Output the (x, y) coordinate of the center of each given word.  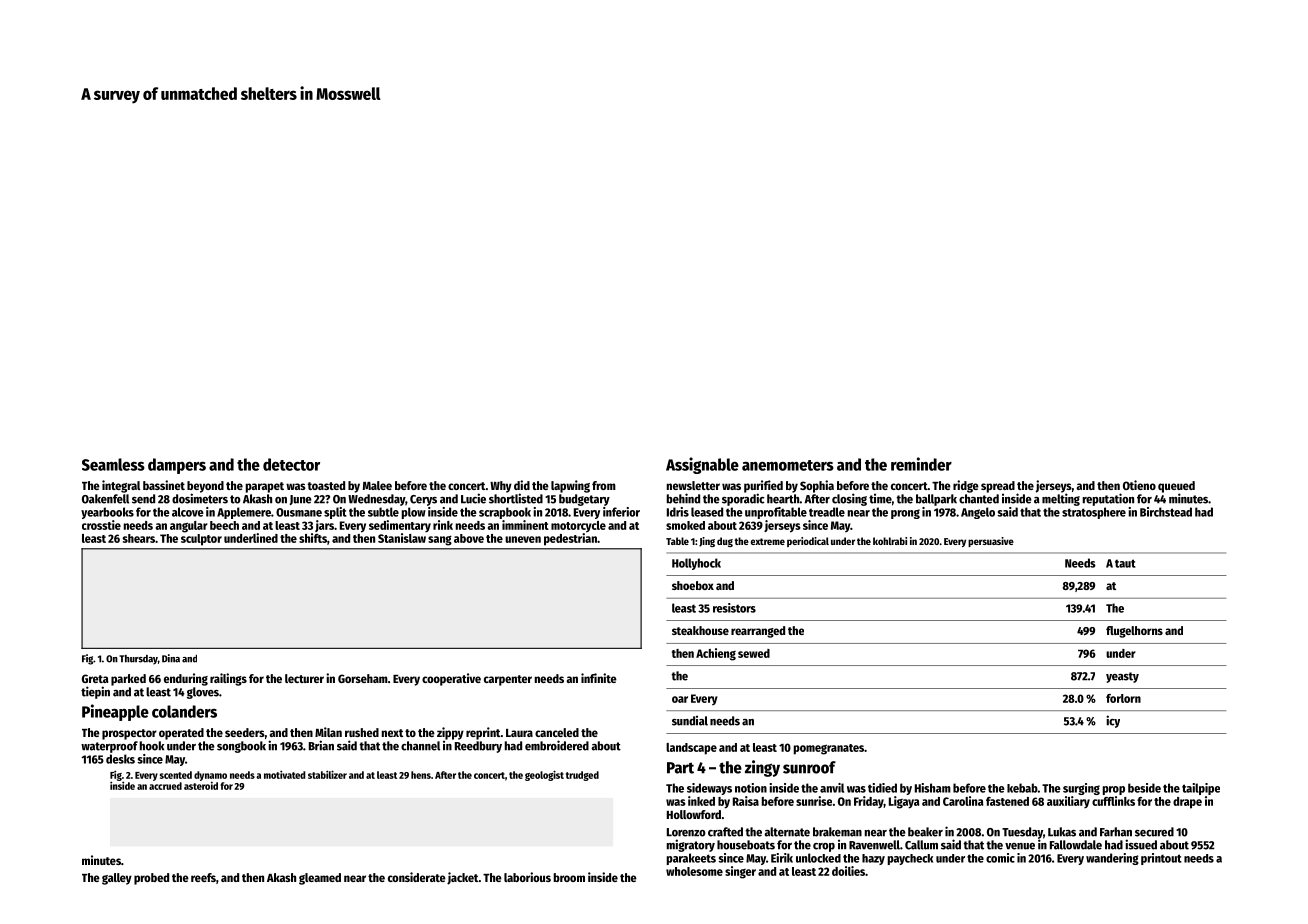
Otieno (1139, 485)
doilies (848, 871)
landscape (691, 749)
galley (117, 879)
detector (291, 464)
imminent (525, 525)
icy (1113, 721)
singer (740, 872)
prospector (129, 734)
